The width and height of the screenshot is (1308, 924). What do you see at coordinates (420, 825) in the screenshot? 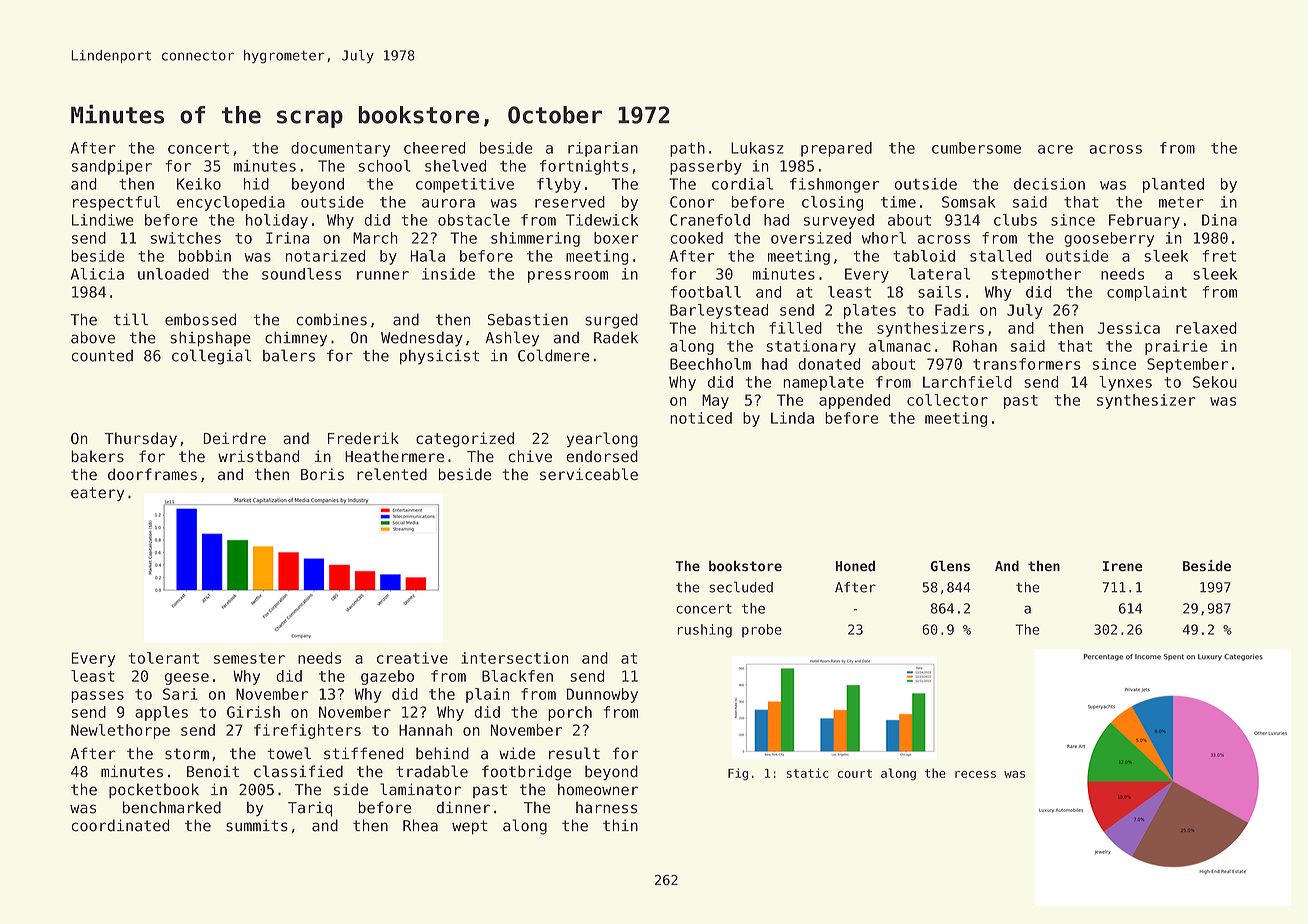
I see `Rhea` at bounding box center [420, 825].
